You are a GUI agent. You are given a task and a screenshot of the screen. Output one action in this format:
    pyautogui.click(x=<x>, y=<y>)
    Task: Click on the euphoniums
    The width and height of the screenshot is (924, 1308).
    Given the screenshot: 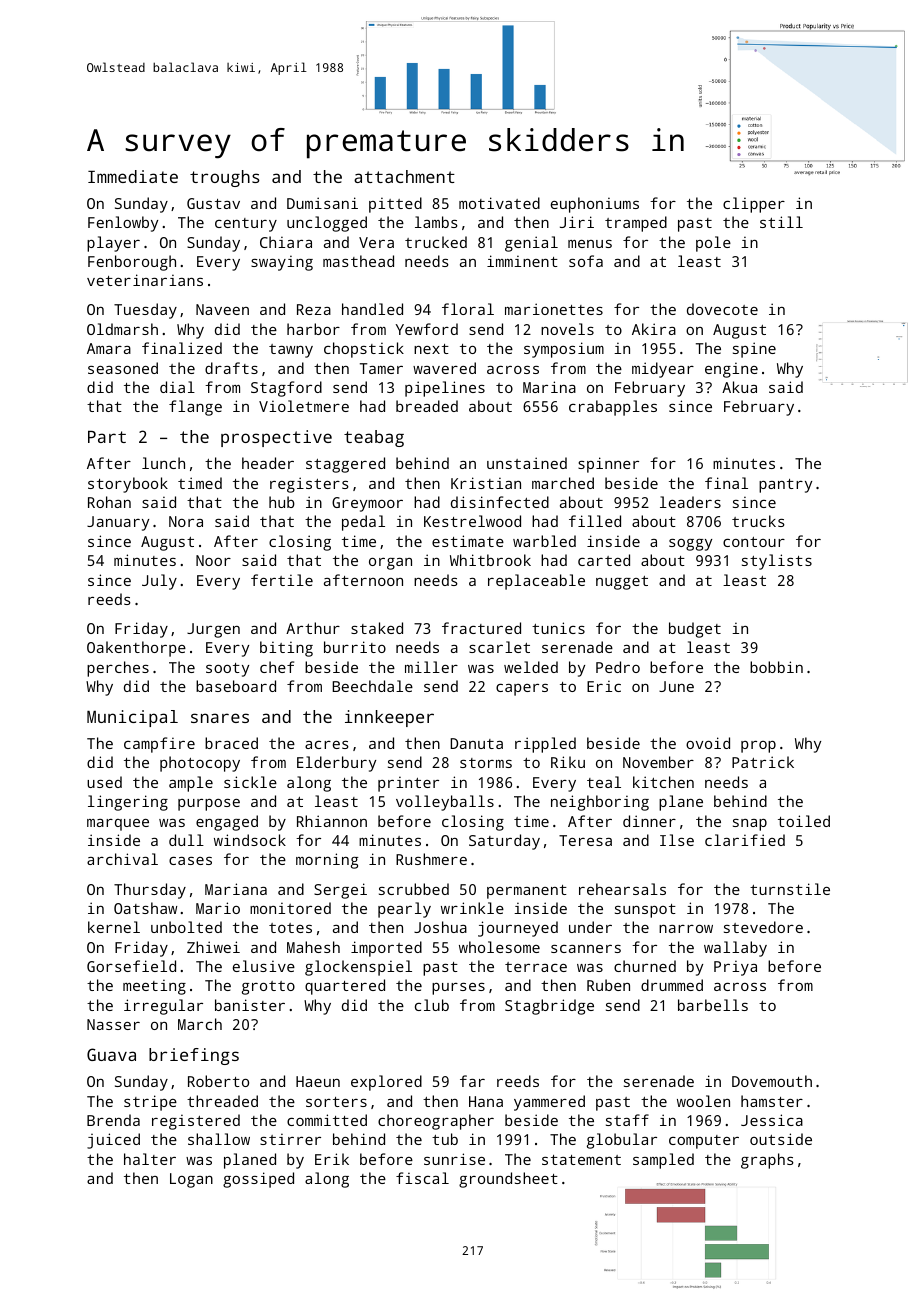 What is the action you would take?
    pyautogui.click(x=595, y=205)
